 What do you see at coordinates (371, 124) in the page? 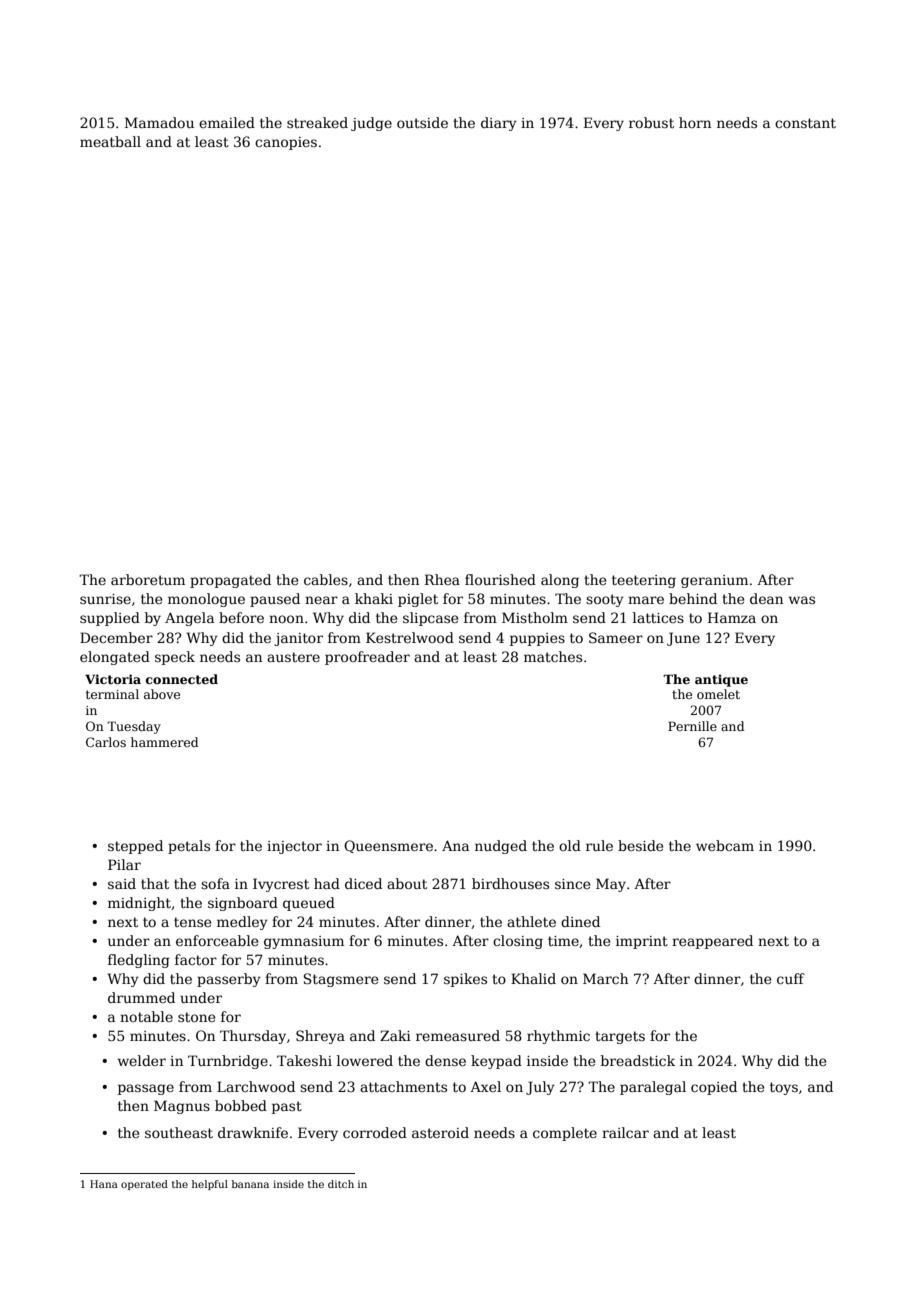
I see `judge` at bounding box center [371, 124].
